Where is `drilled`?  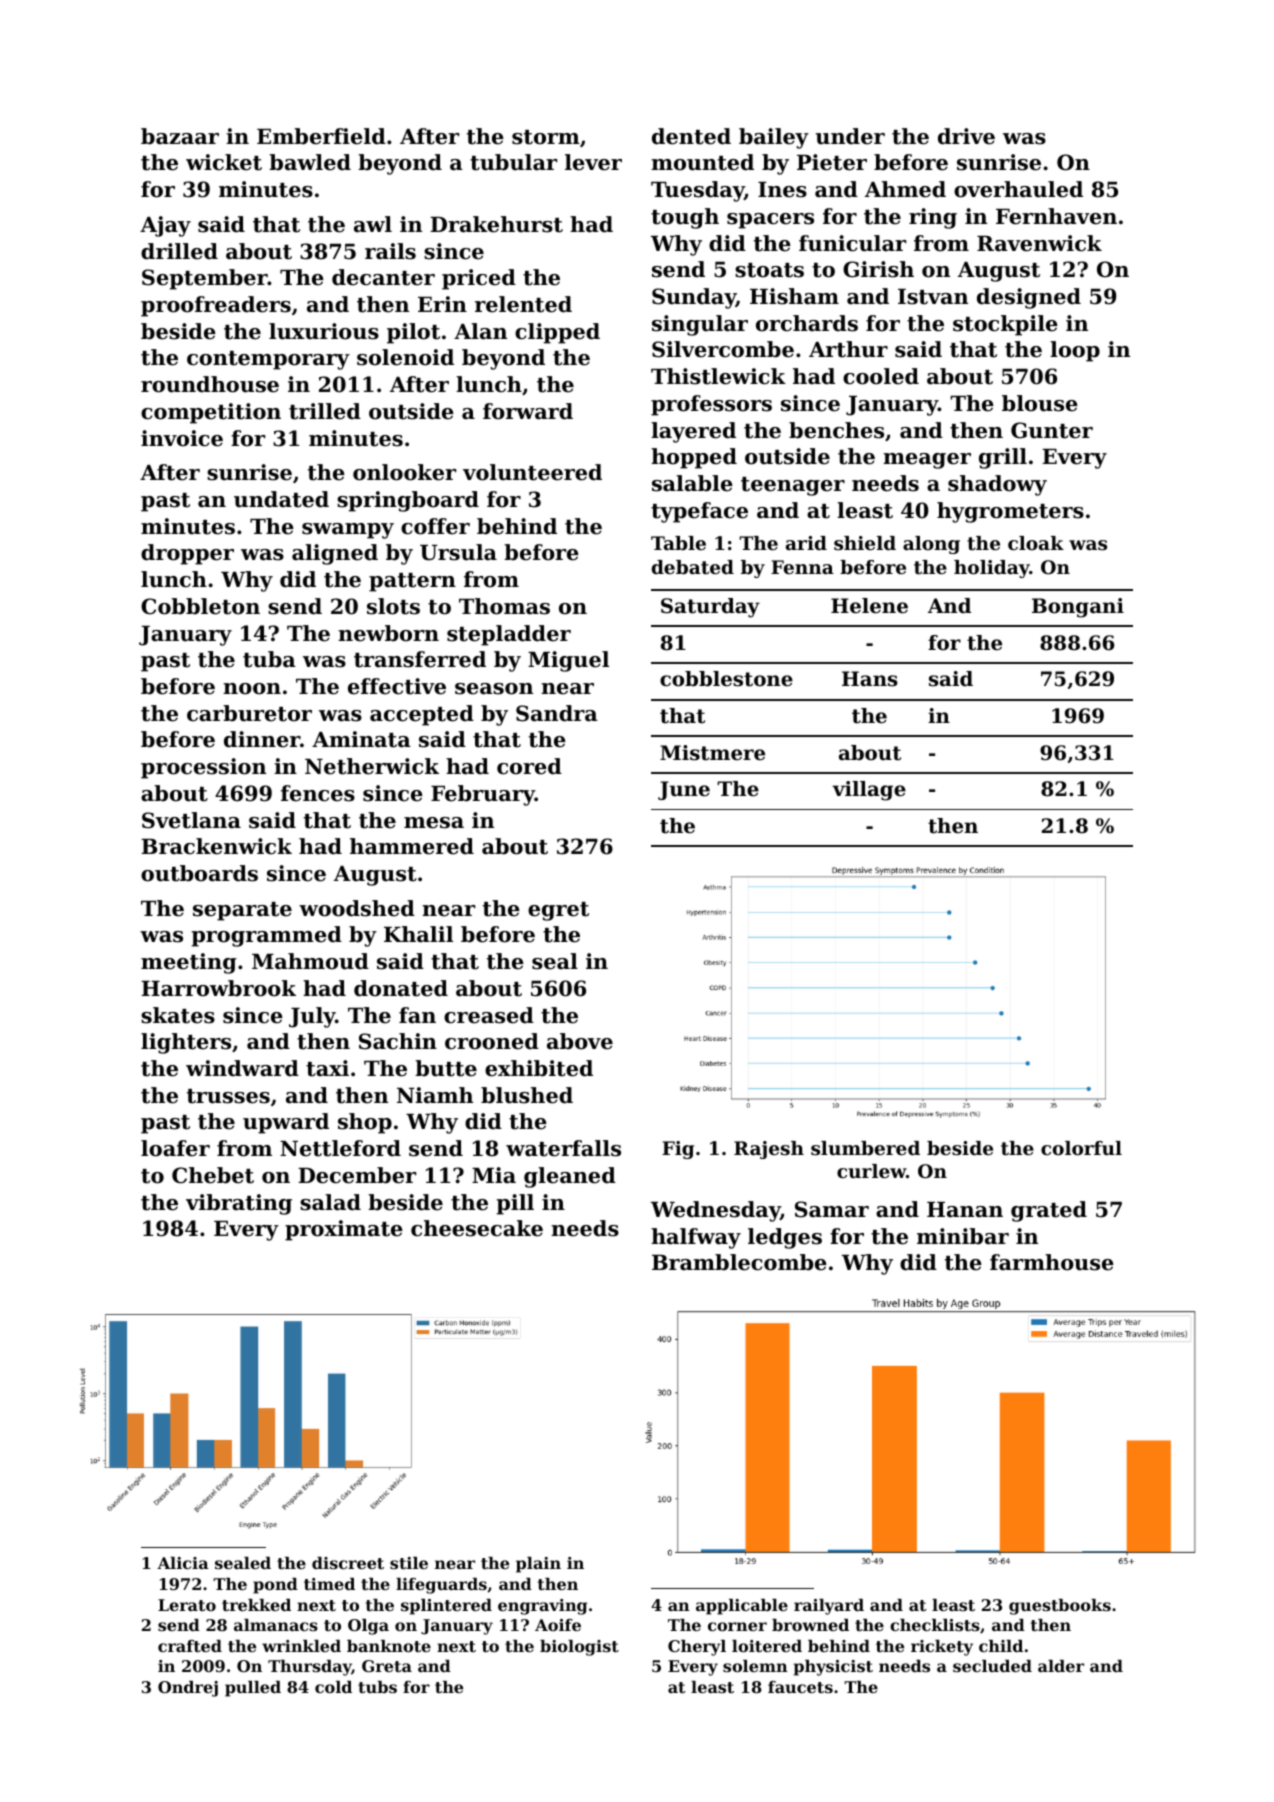
drilled is located at coordinates (179, 251).
